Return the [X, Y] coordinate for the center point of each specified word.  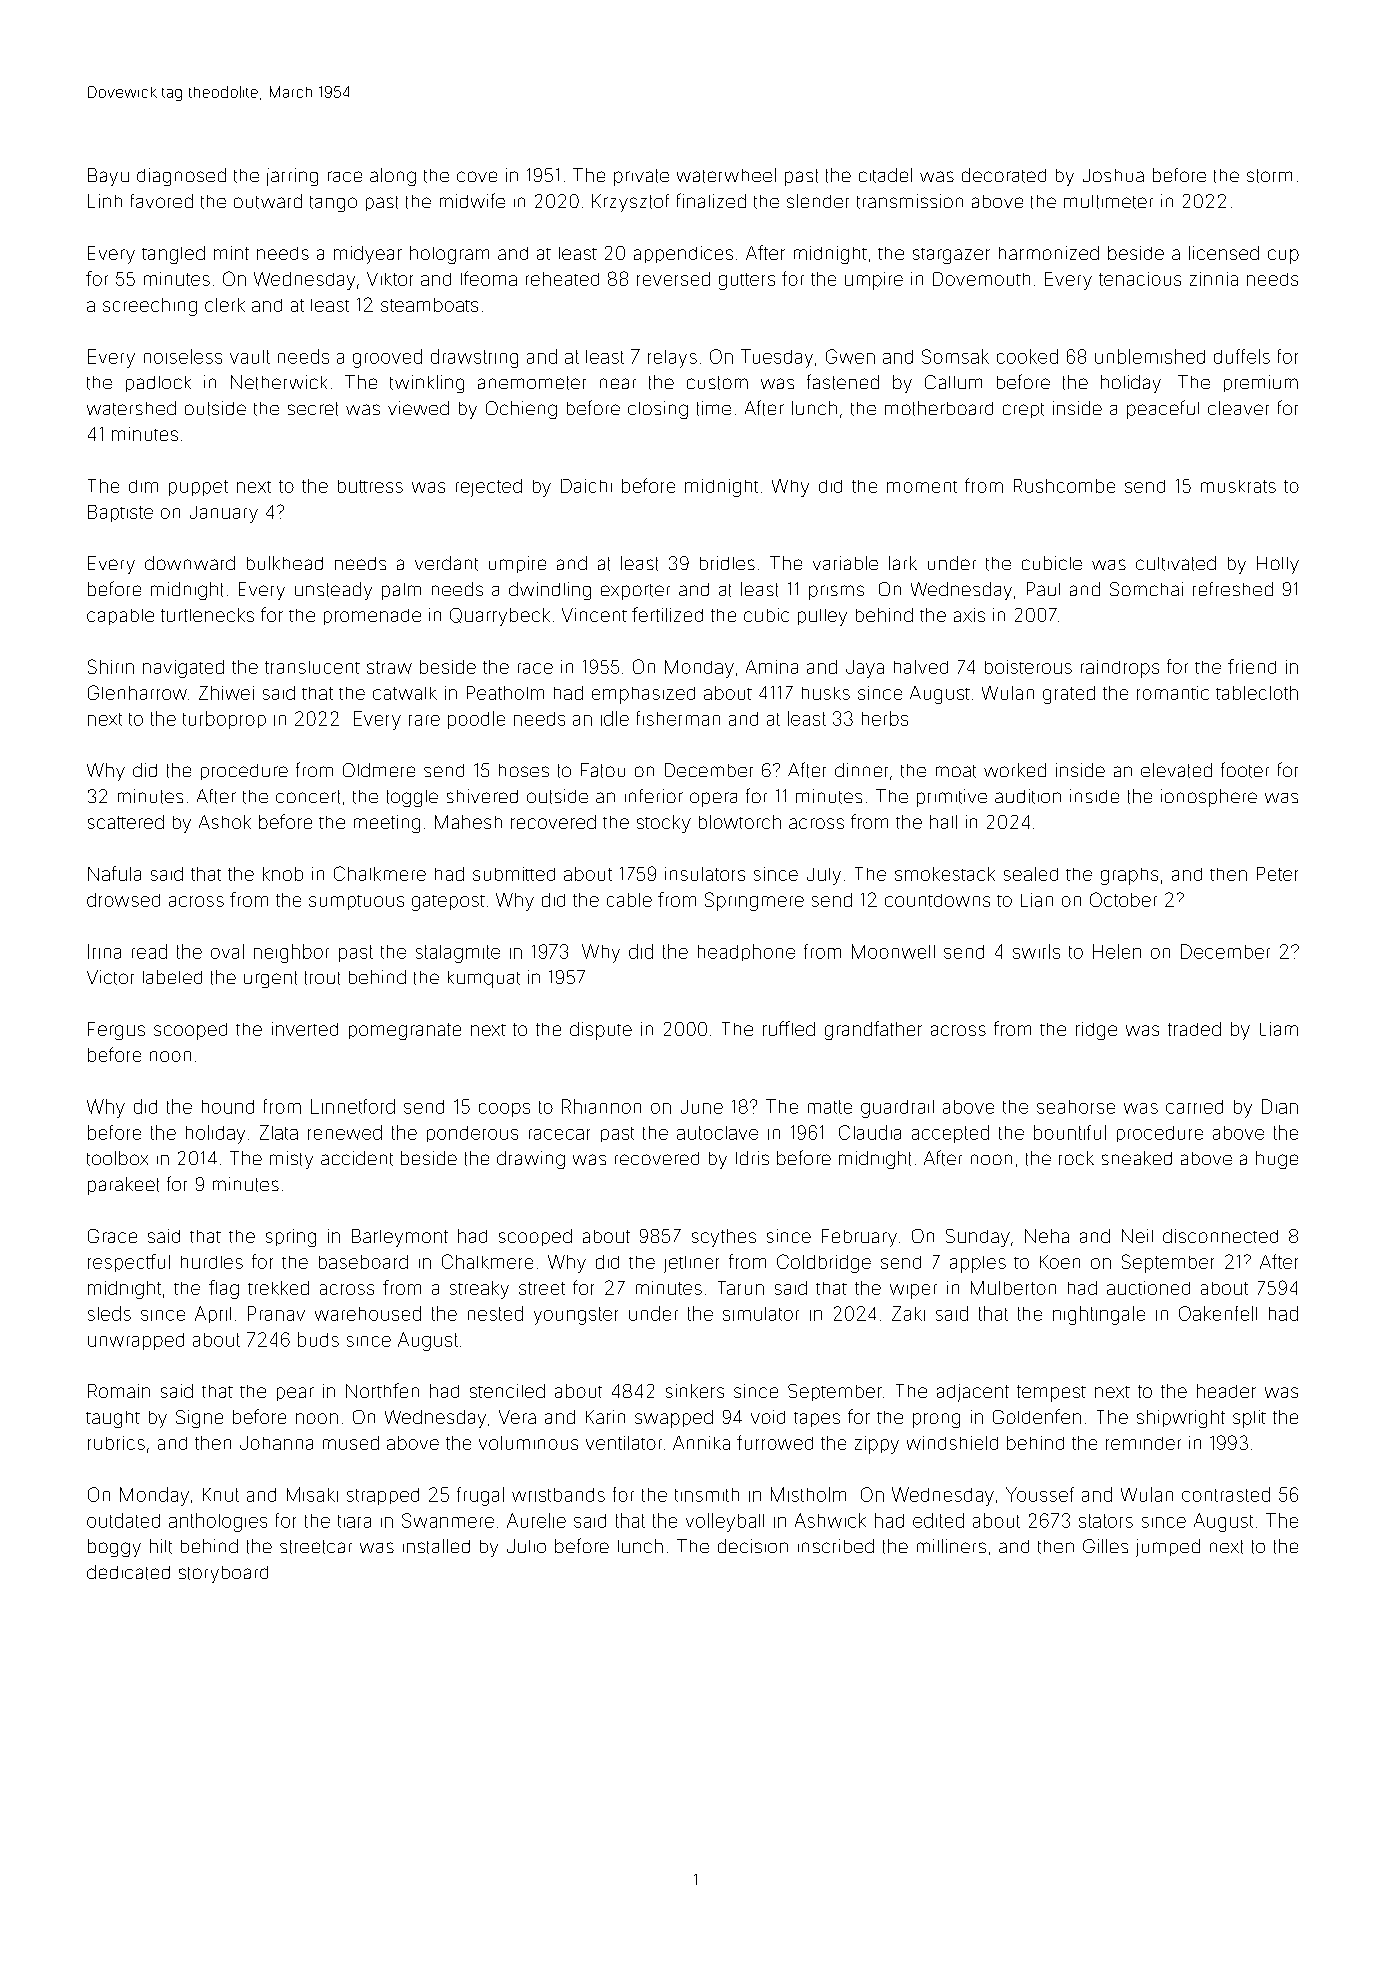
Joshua [1113, 175]
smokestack [945, 874]
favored [162, 201]
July [824, 876]
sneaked [1137, 1158]
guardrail [897, 1109]
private [641, 177]
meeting [387, 824]
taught [113, 1419]
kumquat [484, 979]
